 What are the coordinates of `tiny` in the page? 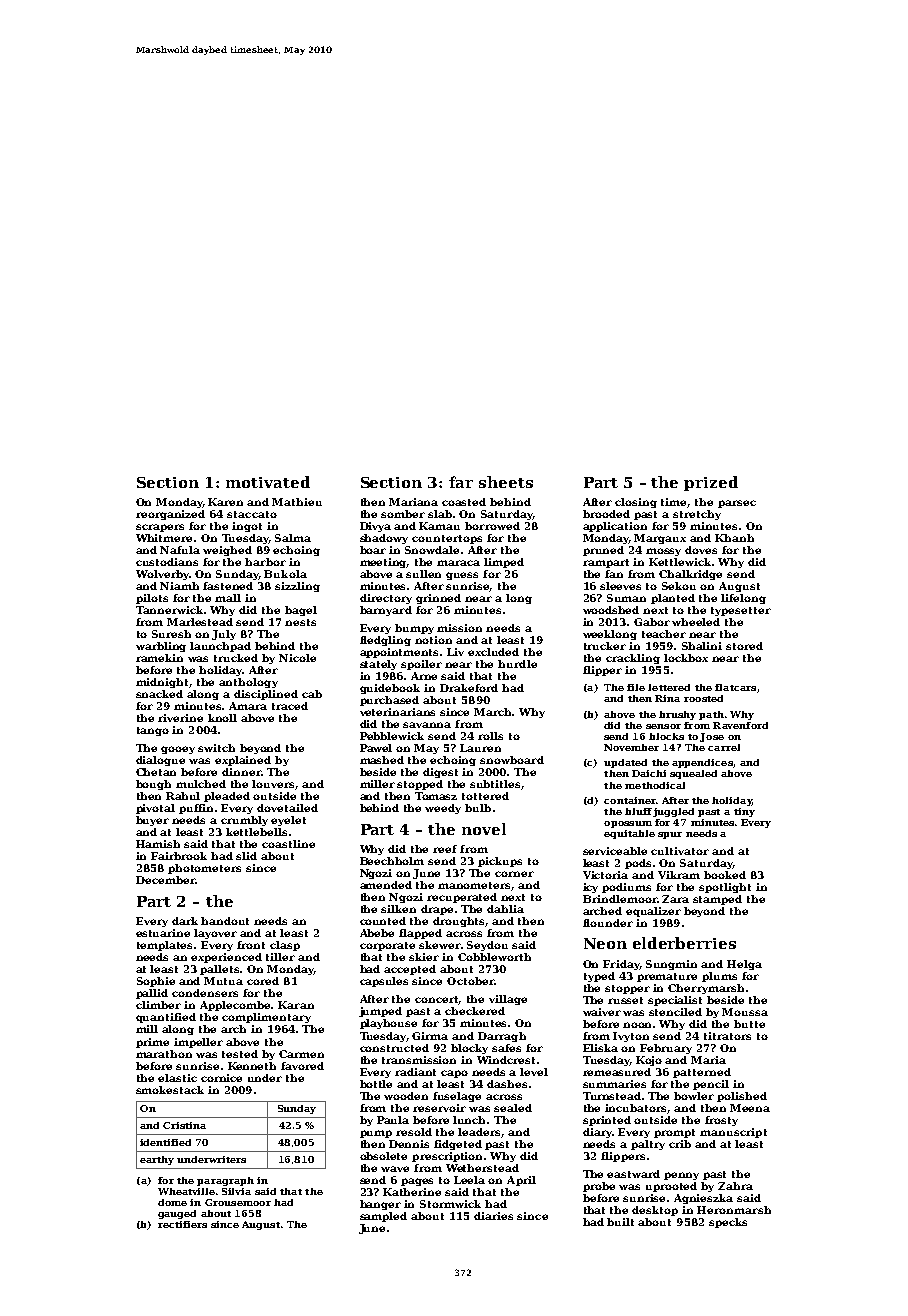 It's located at (744, 812).
